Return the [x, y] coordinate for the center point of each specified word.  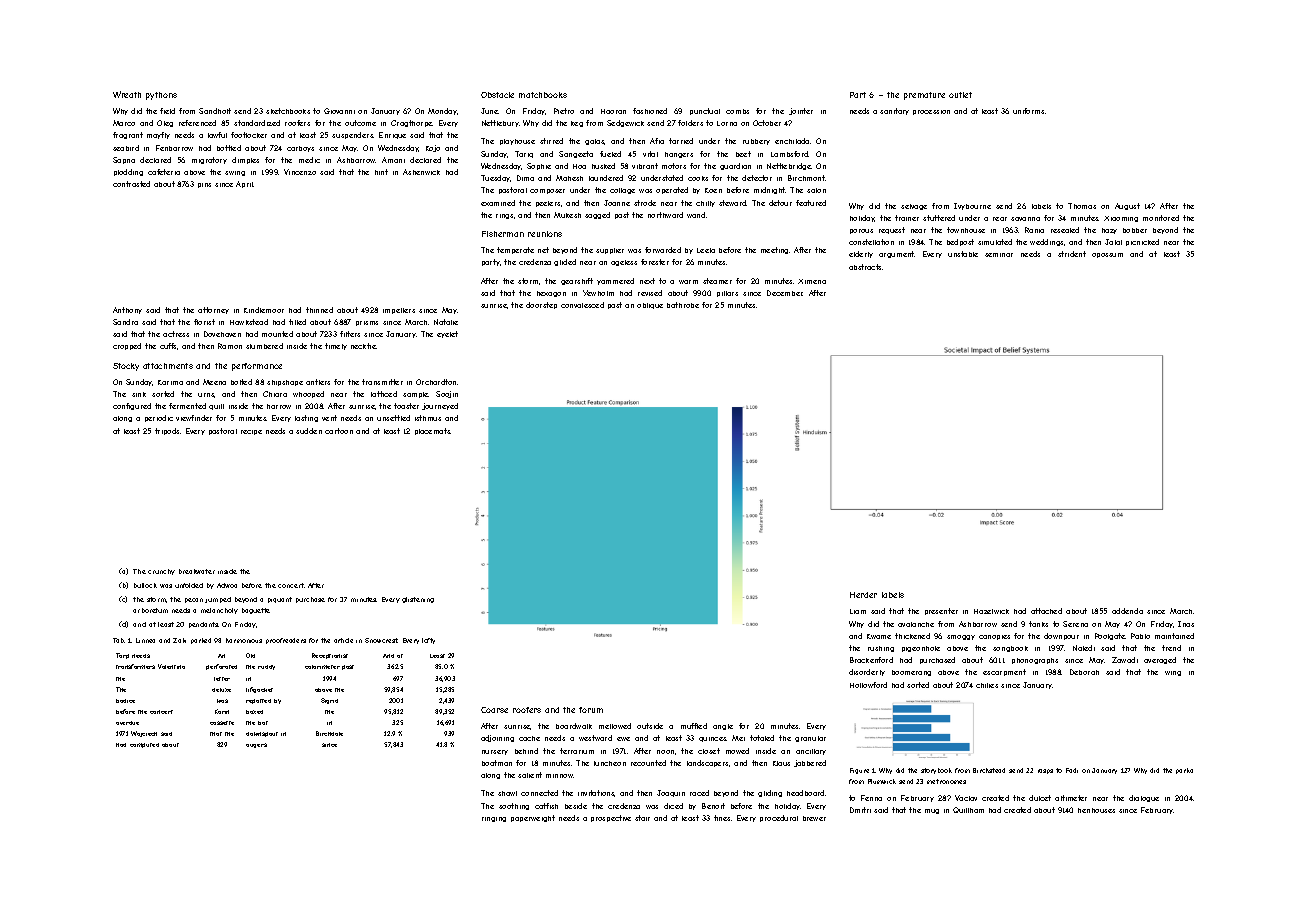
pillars [727, 294]
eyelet [447, 334]
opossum [1107, 255]
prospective [611, 818]
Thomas [1082, 206]
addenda [1127, 611]
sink [139, 394]
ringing [494, 819]
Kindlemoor [264, 310]
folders [690, 123]
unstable [963, 254]
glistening [418, 600]
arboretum [150, 610]
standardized [257, 123]
